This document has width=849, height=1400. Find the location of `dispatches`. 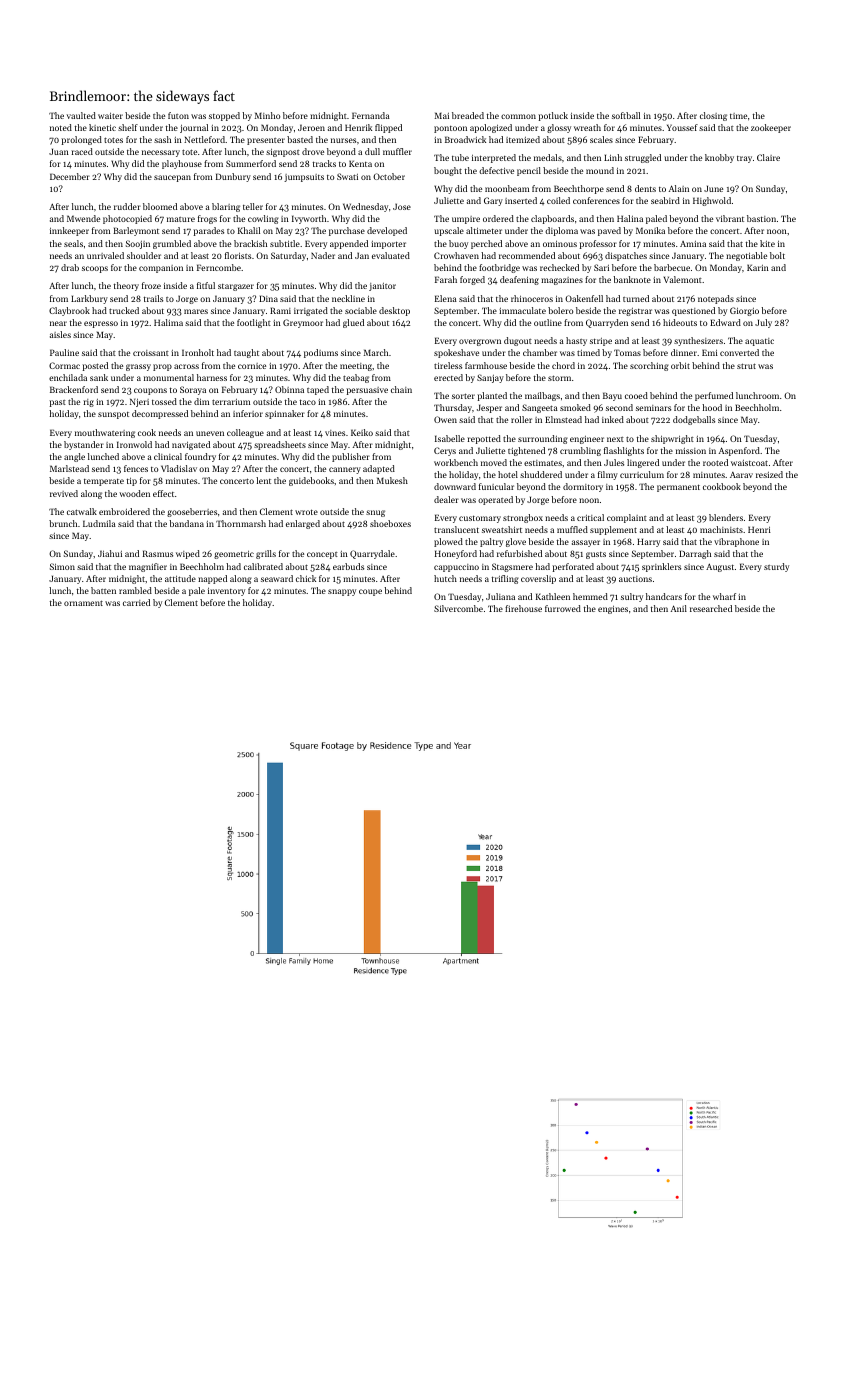

dispatches is located at coordinates (626, 256).
